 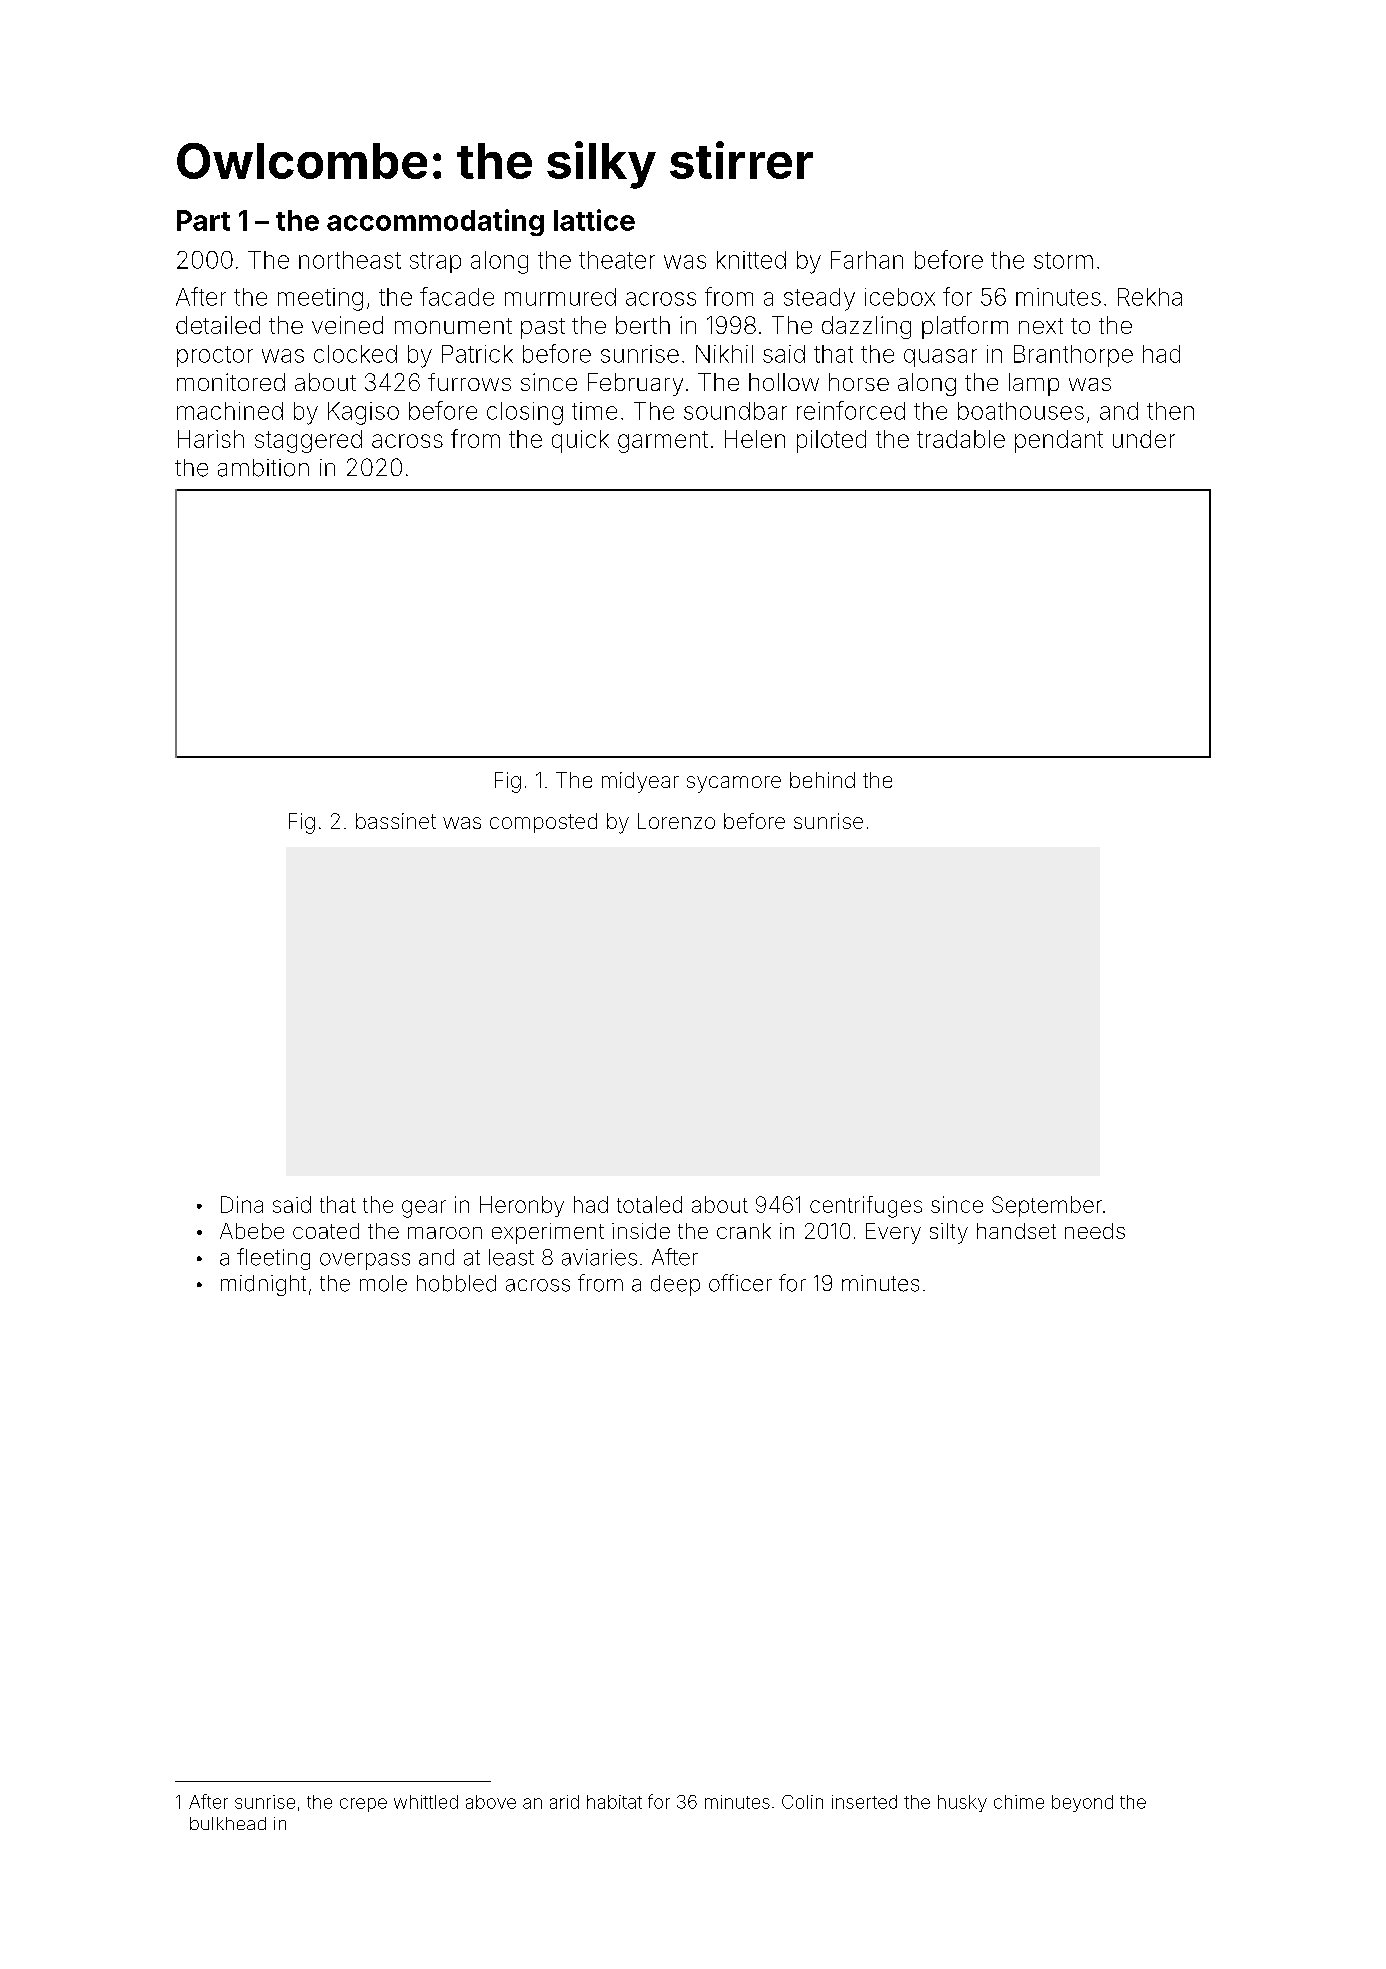 I want to click on Farhan, so click(x=867, y=260).
